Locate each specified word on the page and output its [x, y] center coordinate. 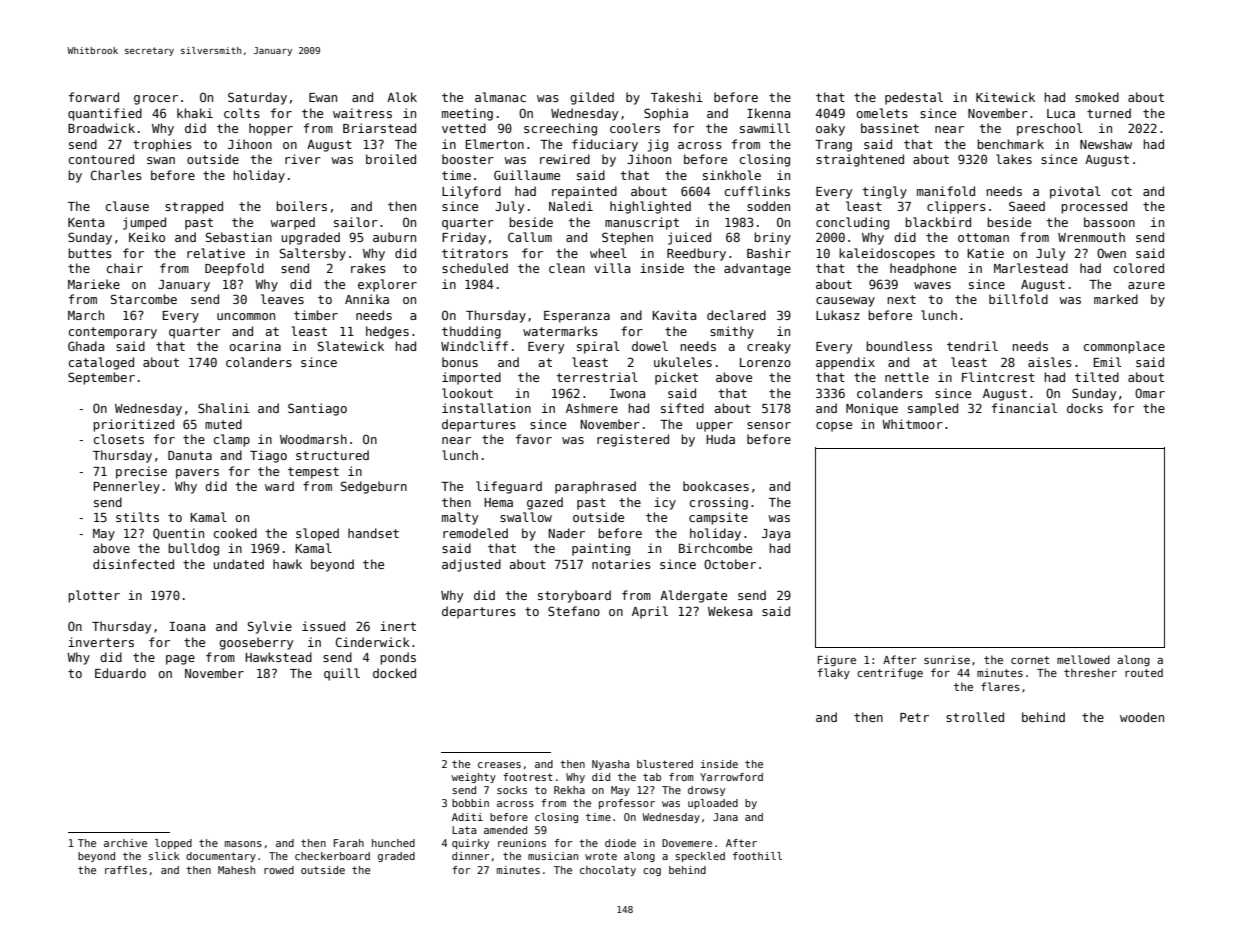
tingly [885, 192]
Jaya [776, 535]
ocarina [255, 346]
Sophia [666, 114]
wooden [1142, 717]
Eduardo [120, 673]
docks [1085, 408]
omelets [882, 113]
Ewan [323, 97]
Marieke [94, 284]
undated [239, 564]
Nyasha [610, 765]
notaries [621, 564]
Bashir [769, 253]
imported [471, 378]
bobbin [470, 803]
